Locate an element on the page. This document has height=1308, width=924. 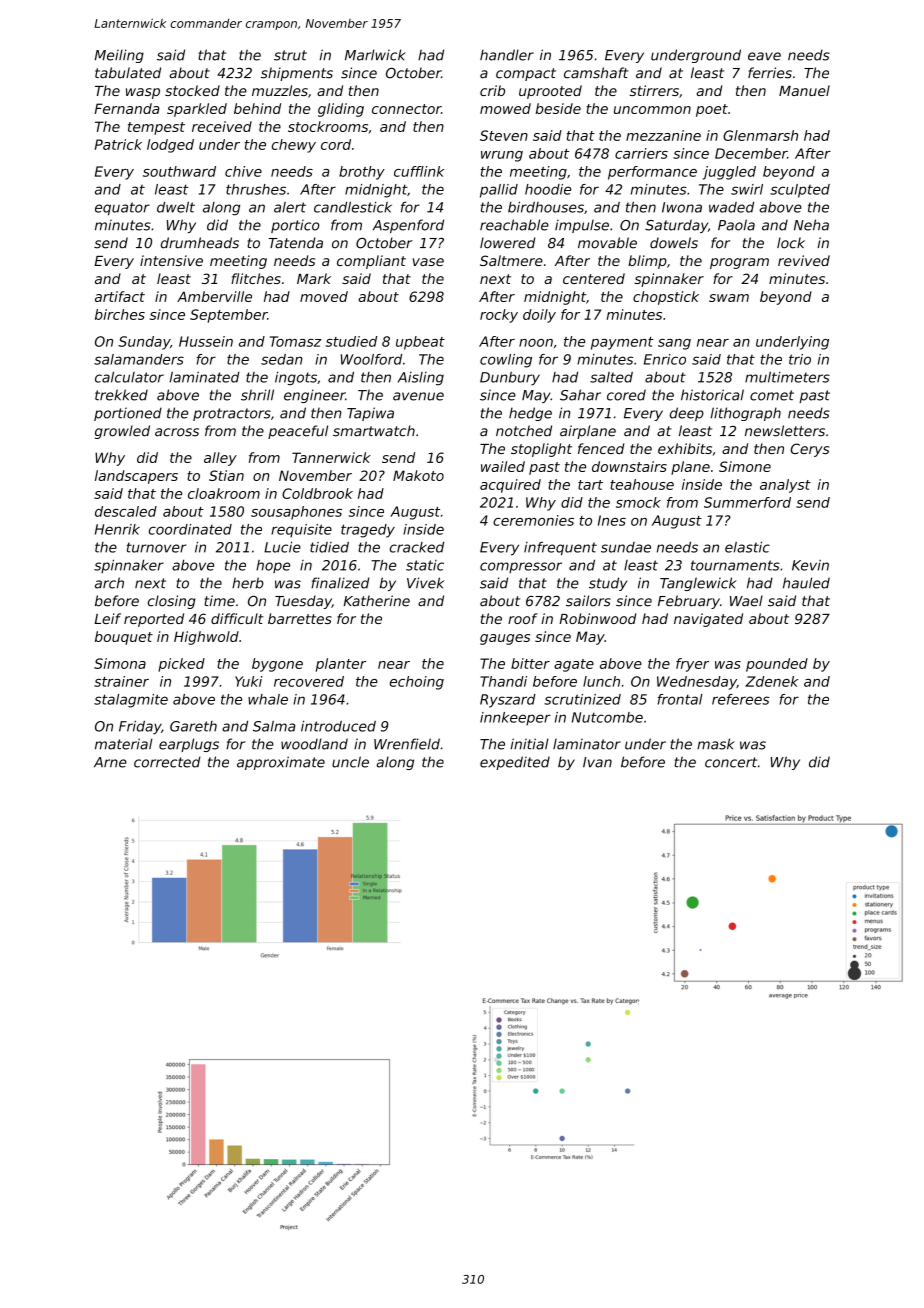
Simone is located at coordinates (745, 466).
